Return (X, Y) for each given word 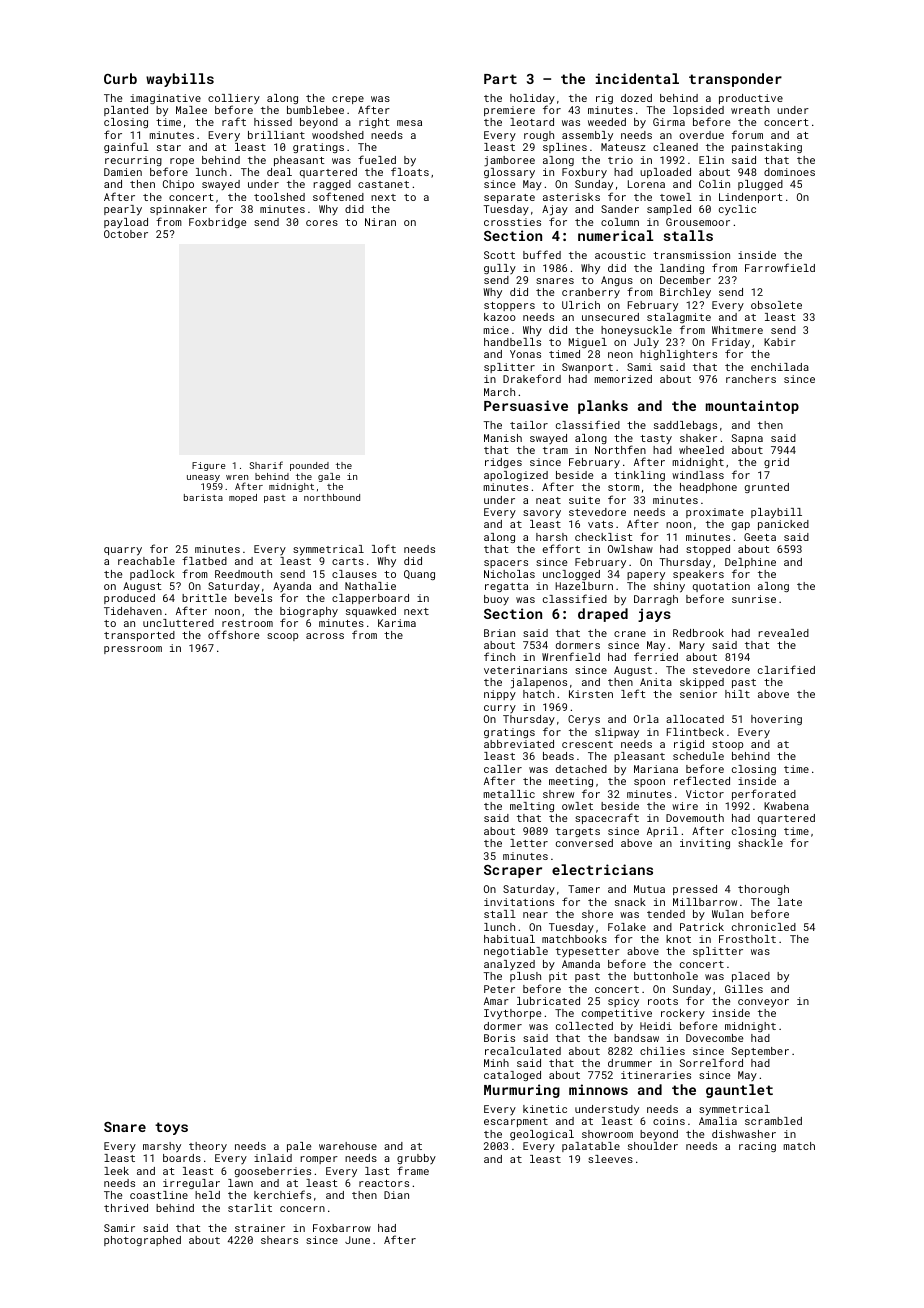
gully (500, 269)
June (357, 1240)
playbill (776, 513)
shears (279, 1240)
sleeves (610, 1159)
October (126, 234)
